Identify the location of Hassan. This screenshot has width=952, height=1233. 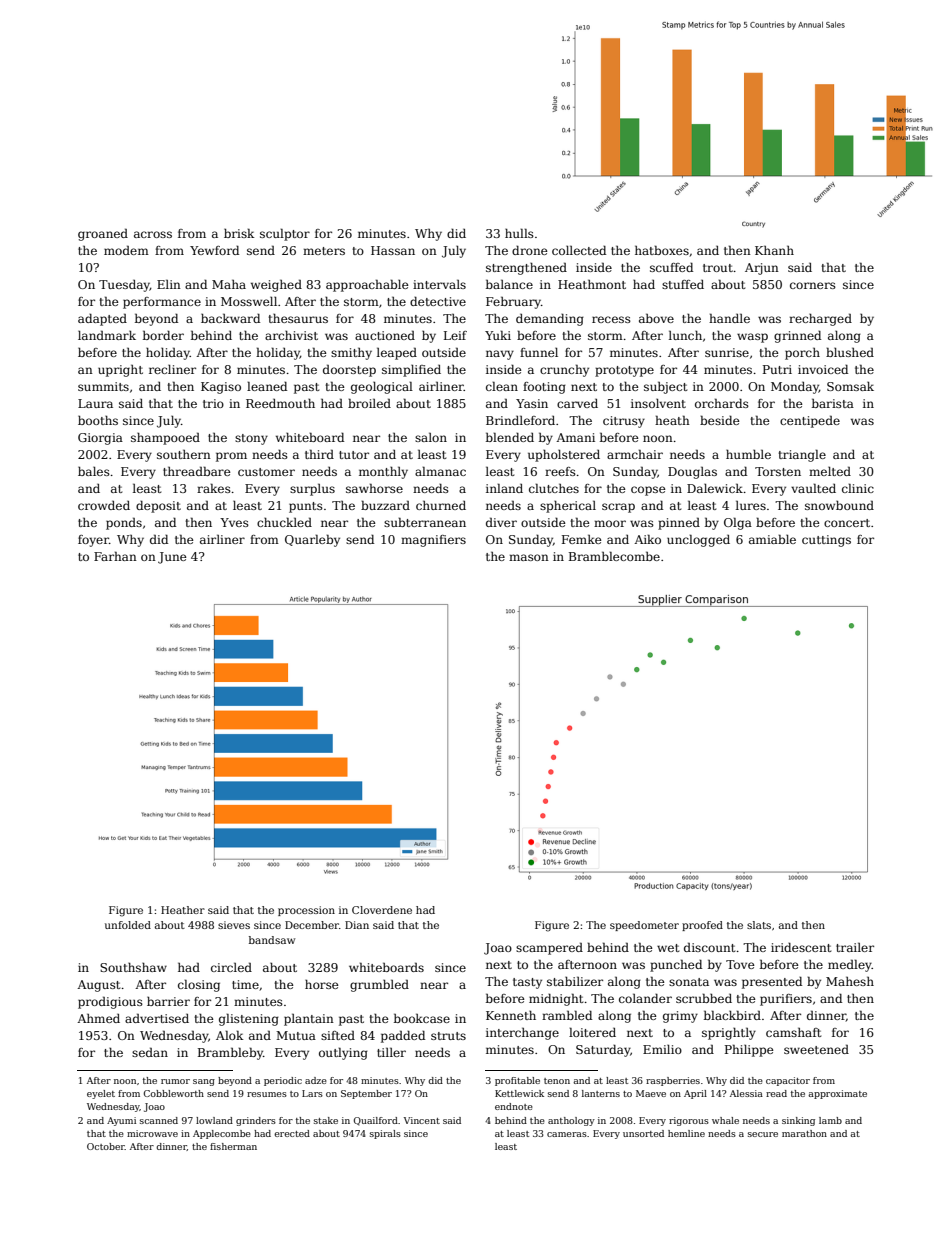
(393, 250).
